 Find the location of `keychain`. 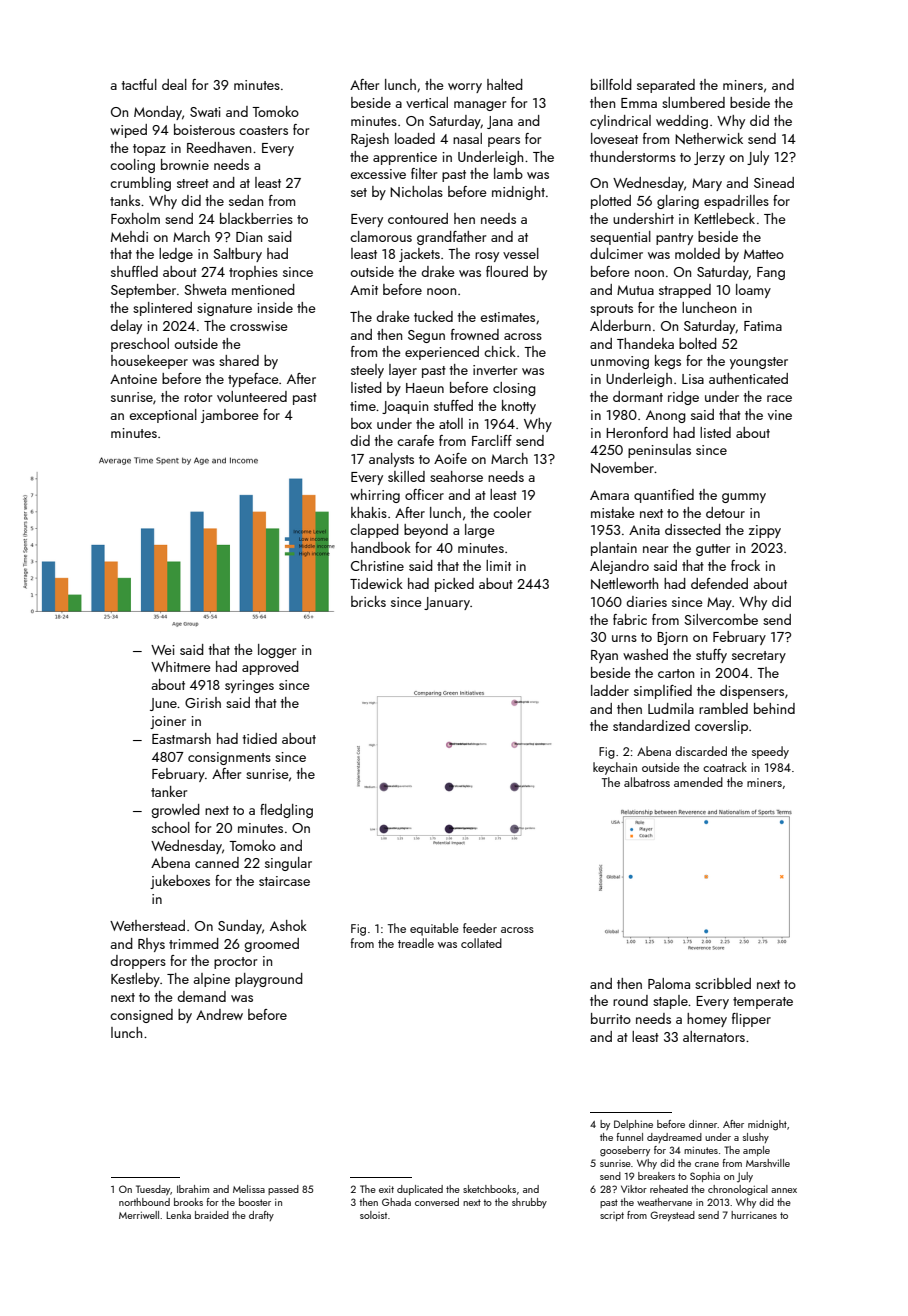

keychain is located at coordinates (615, 768).
